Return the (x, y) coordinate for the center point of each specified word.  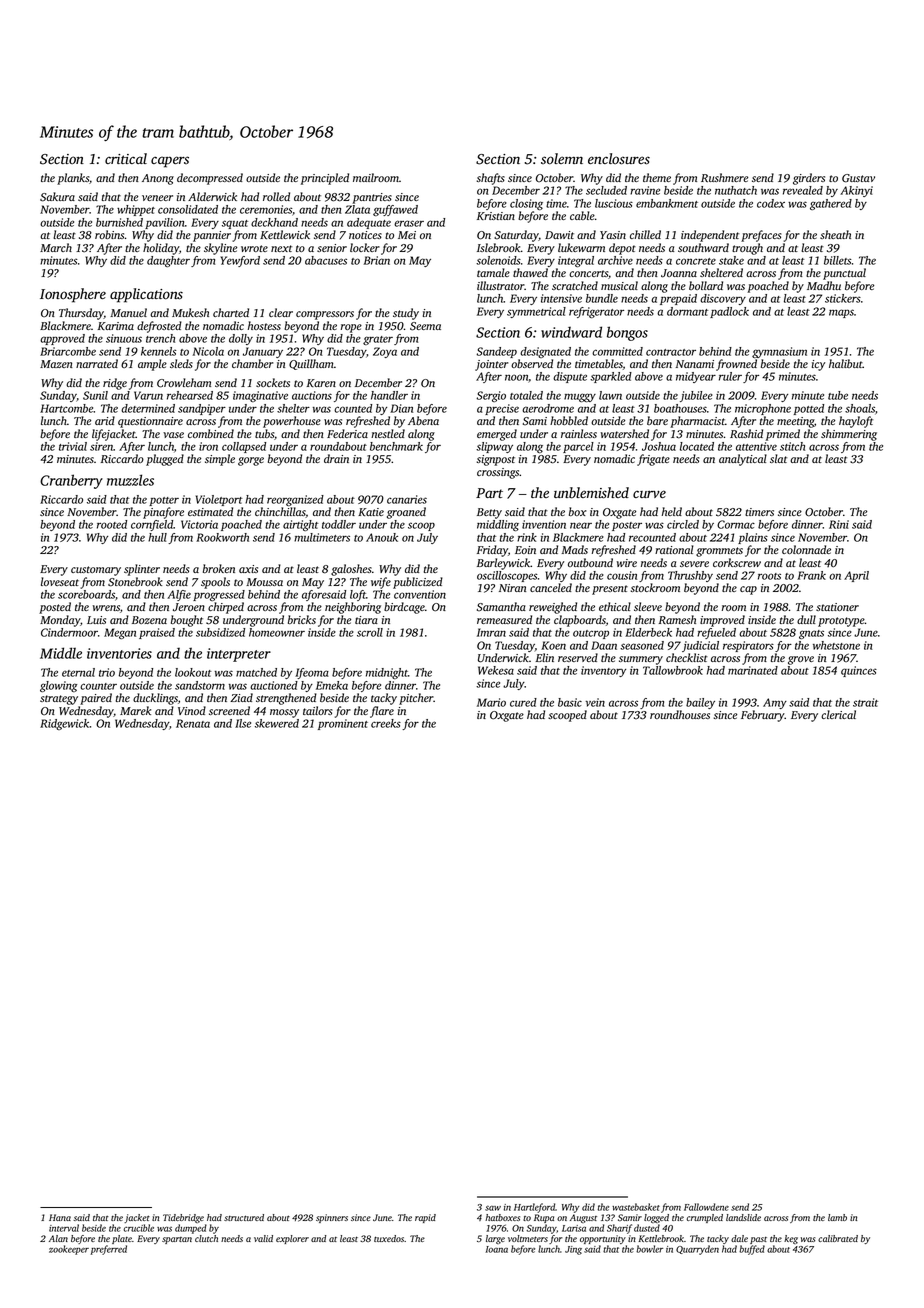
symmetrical (536, 312)
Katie (371, 512)
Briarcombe (68, 351)
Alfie (179, 595)
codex (771, 203)
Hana (60, 1217)
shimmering (849, 435)
